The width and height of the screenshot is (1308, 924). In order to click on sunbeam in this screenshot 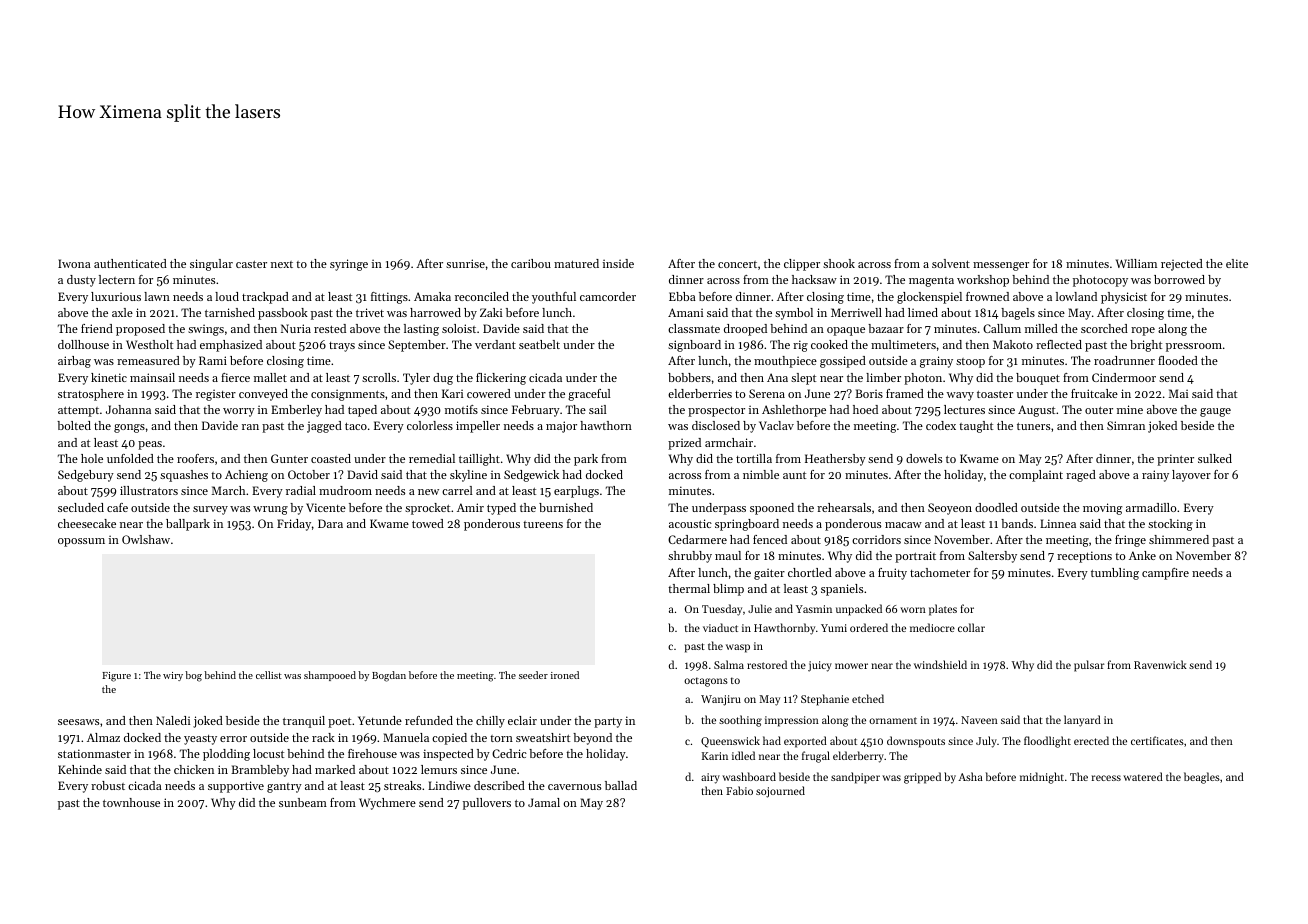, I will do `click(303, 802)`.
